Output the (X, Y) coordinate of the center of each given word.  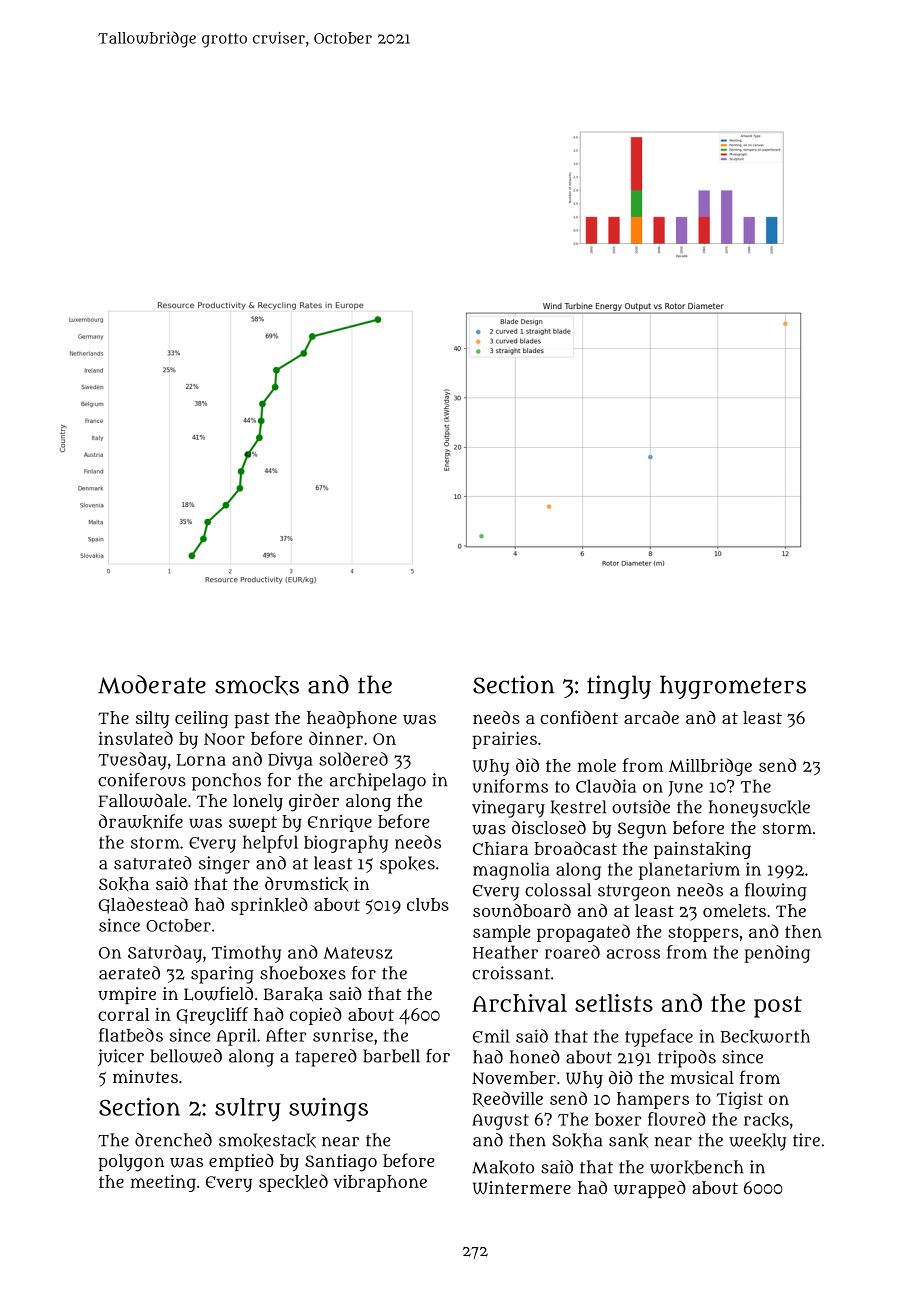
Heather (505, 952)
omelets (734, 910)
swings (328, 1110)
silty (152, 719)
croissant (511, 973)
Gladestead (143, 905)
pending (777, 954)
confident (579, 717)
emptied (241, 1162)
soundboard (522, 910)
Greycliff (212, 1016)
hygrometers (733, 687)
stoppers (703, 934)
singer (224, 865)
